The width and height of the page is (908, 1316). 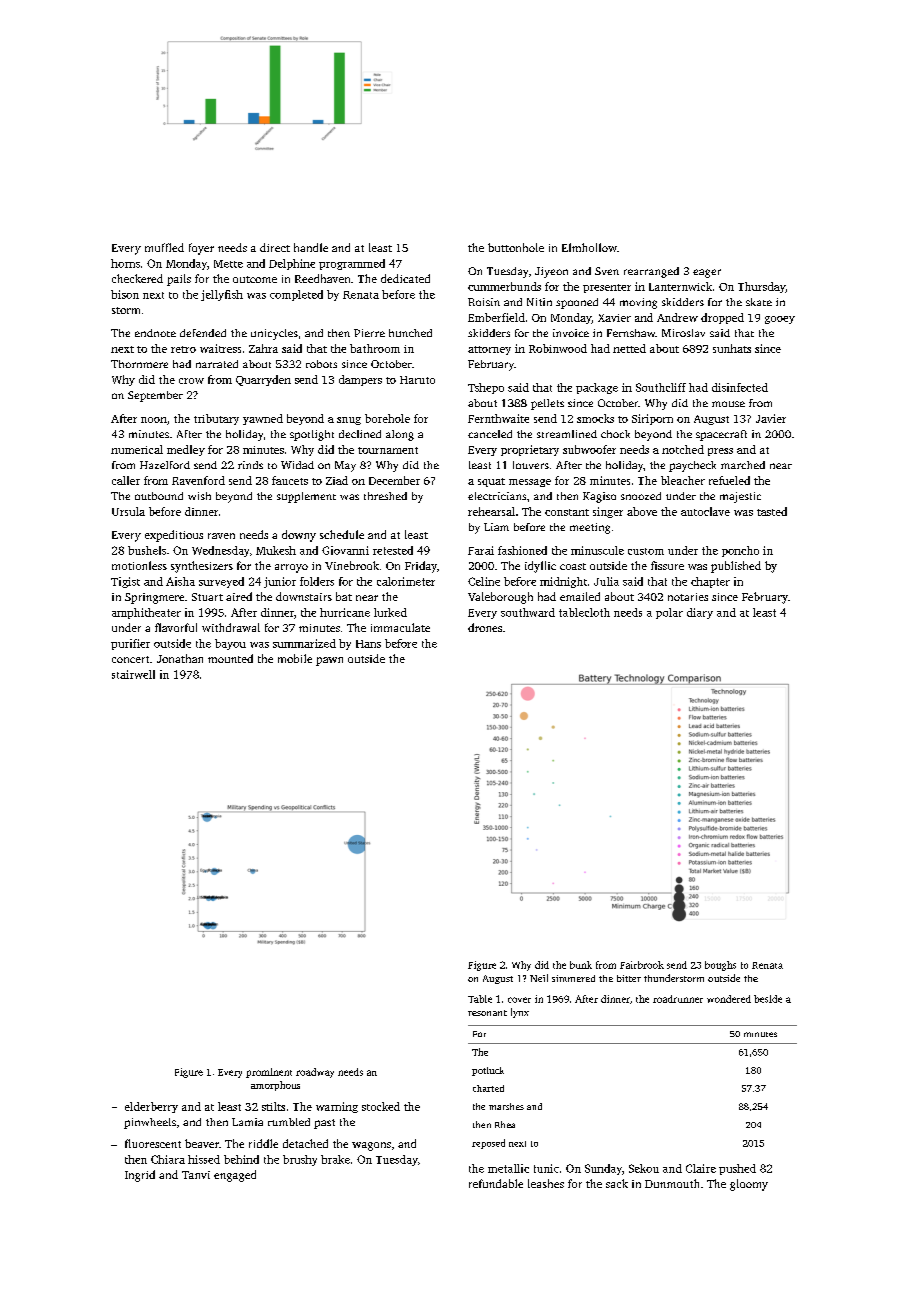 I want to click on constant, so click(x=567, y=512).
